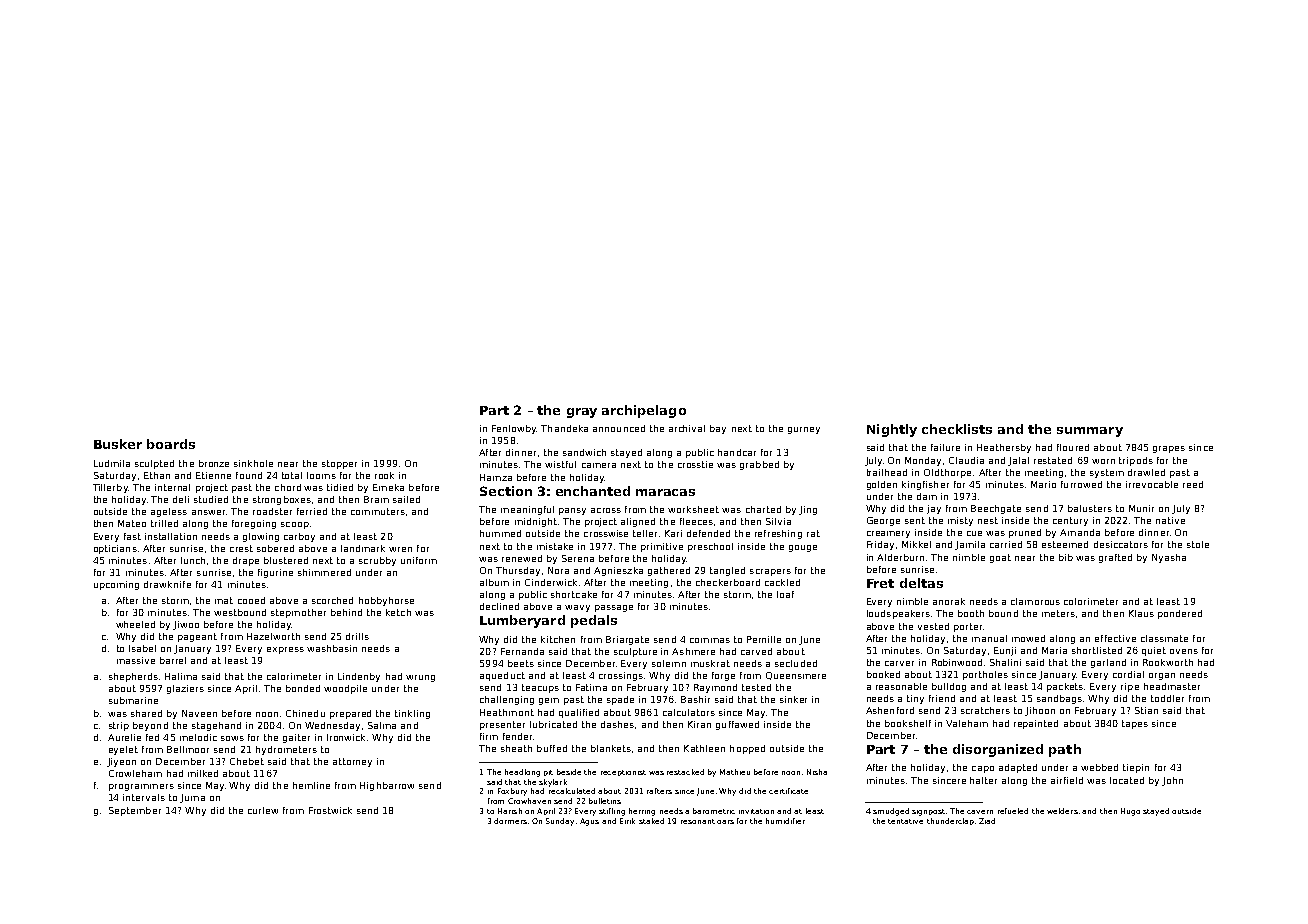 The height and width of the image is (924, 1308). Describe the element at coordinates (987, 821) in the image. I see `Ziad` at that location.
